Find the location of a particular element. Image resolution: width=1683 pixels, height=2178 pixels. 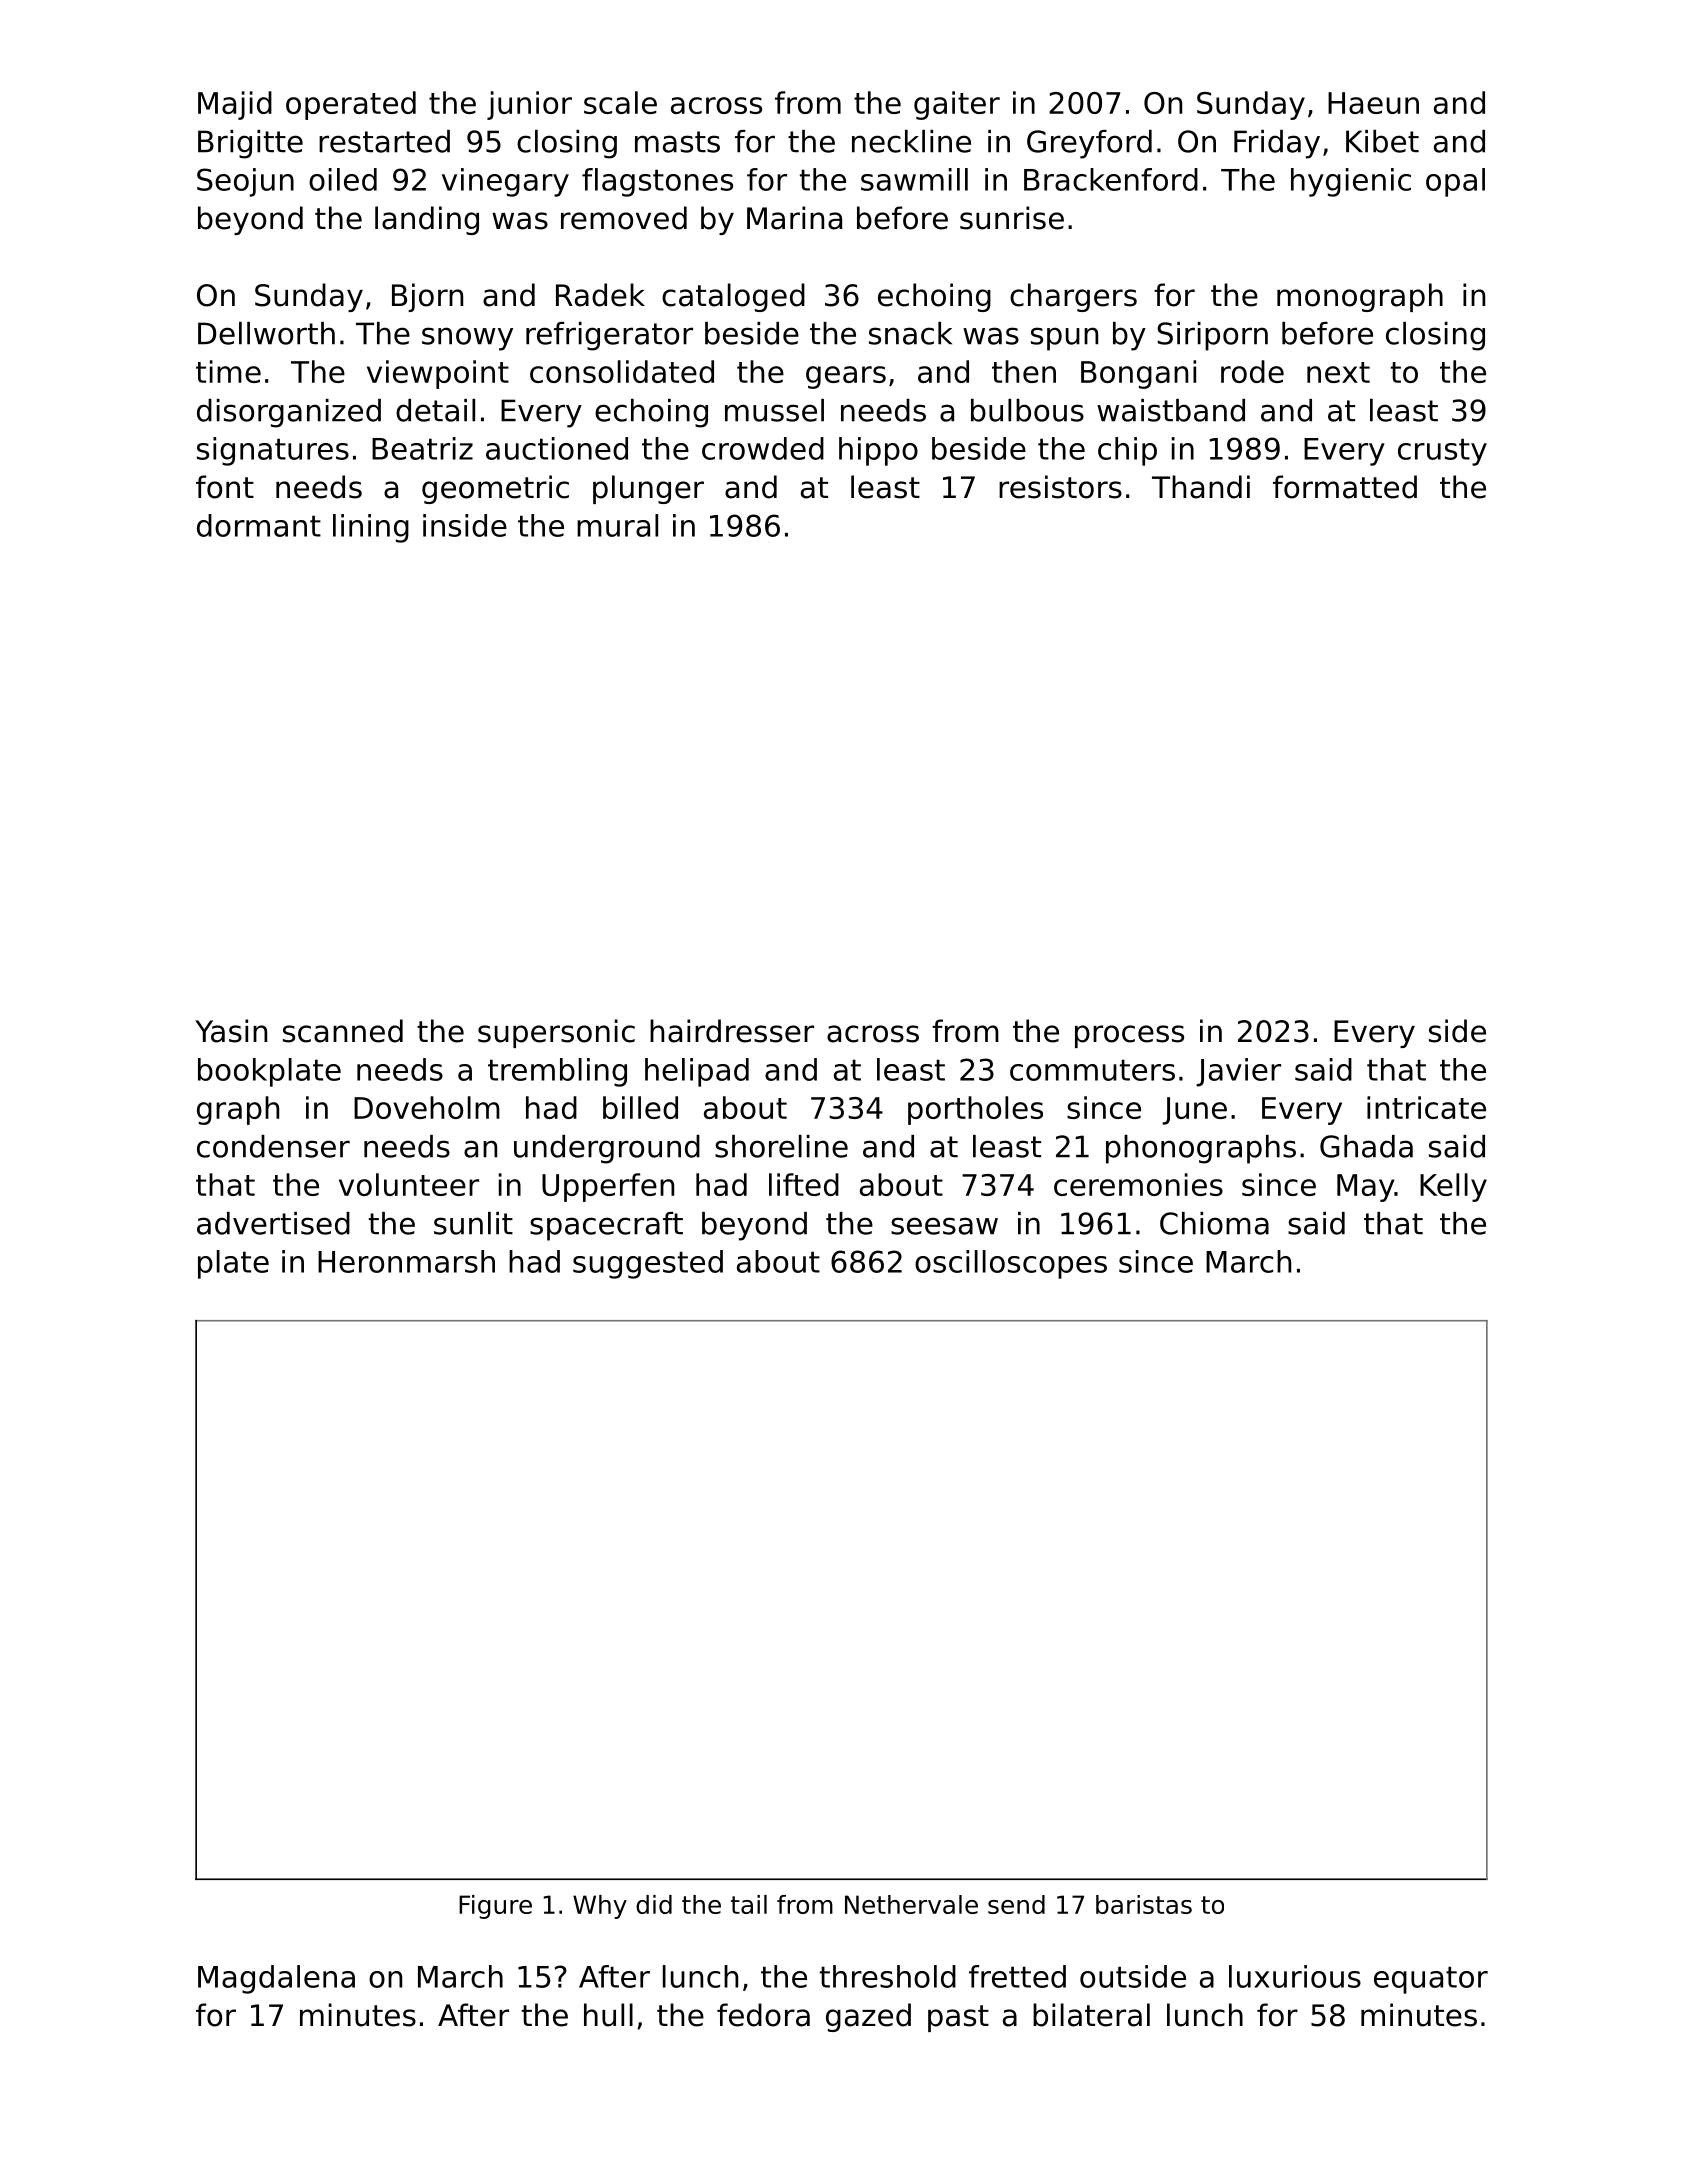

Haeun is located at coordinates (1373, 103).
